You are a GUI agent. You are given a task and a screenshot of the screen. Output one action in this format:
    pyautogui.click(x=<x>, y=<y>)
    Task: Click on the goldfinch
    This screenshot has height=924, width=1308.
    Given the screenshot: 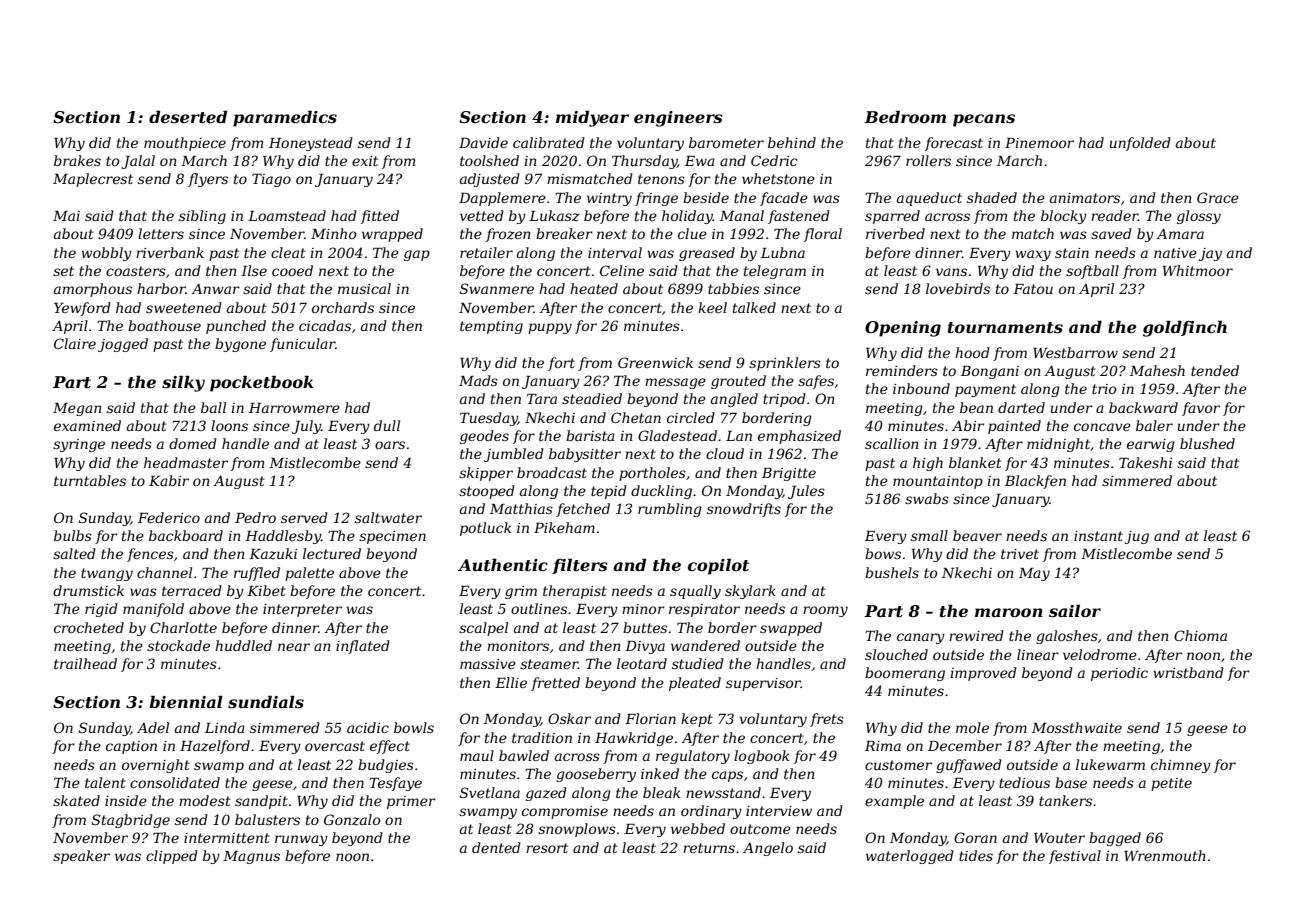 What is the action you would take?
    pyautogui.click(x=1185, y=328)
